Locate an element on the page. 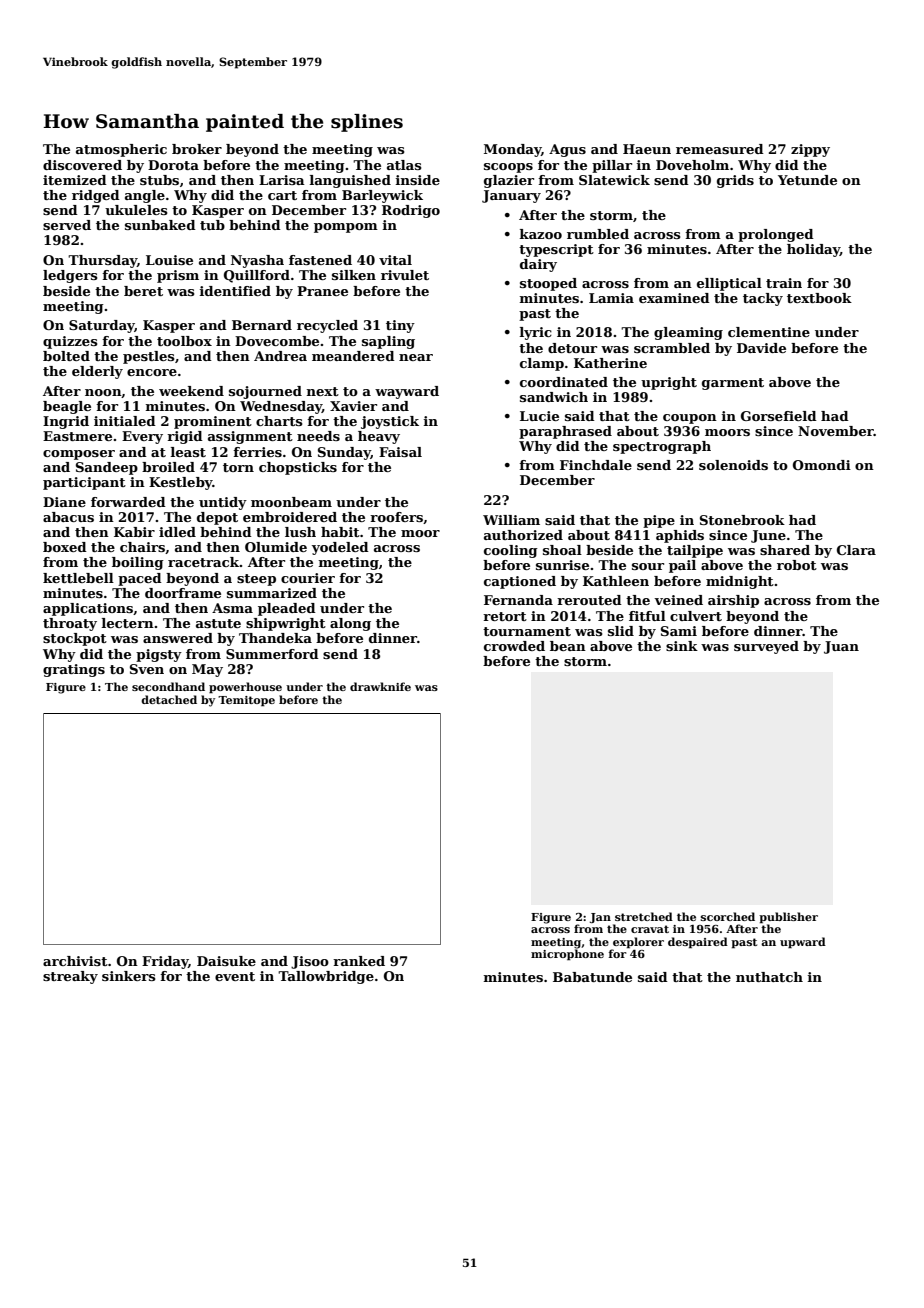  vital is located at coordinates (395, 260).
